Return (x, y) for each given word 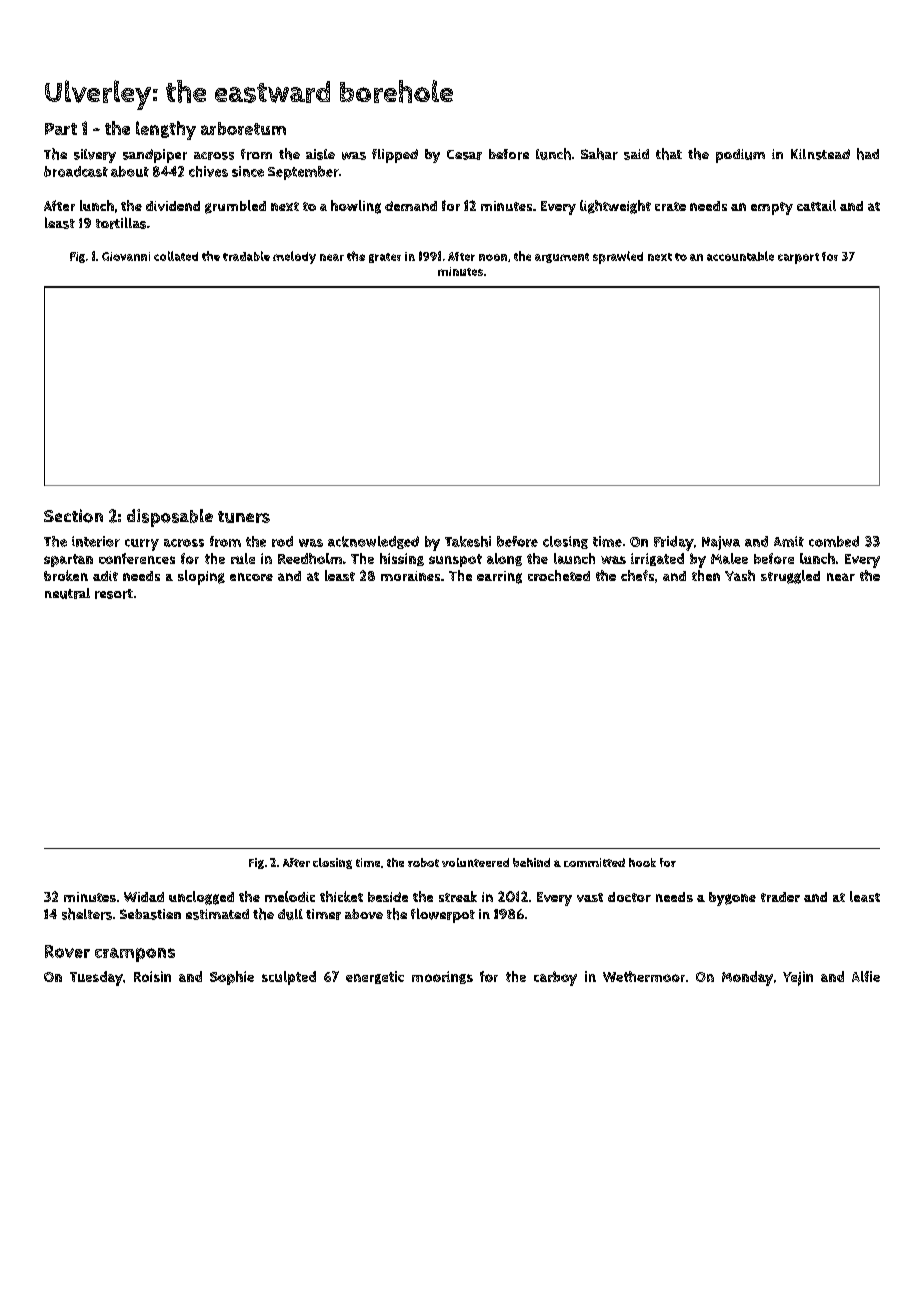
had (868, 154)
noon (493, 257)
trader (780, 897)
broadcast (76, 171)
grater (385, 258)
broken (66, 575)
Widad (144, 897)
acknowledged (373, 542)
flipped (395, 156)
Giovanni (126, 256)
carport (798, 258)
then (706, 575)
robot (423, 862)
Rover (67, 951)
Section (73, 516)
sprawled (618, 257)
